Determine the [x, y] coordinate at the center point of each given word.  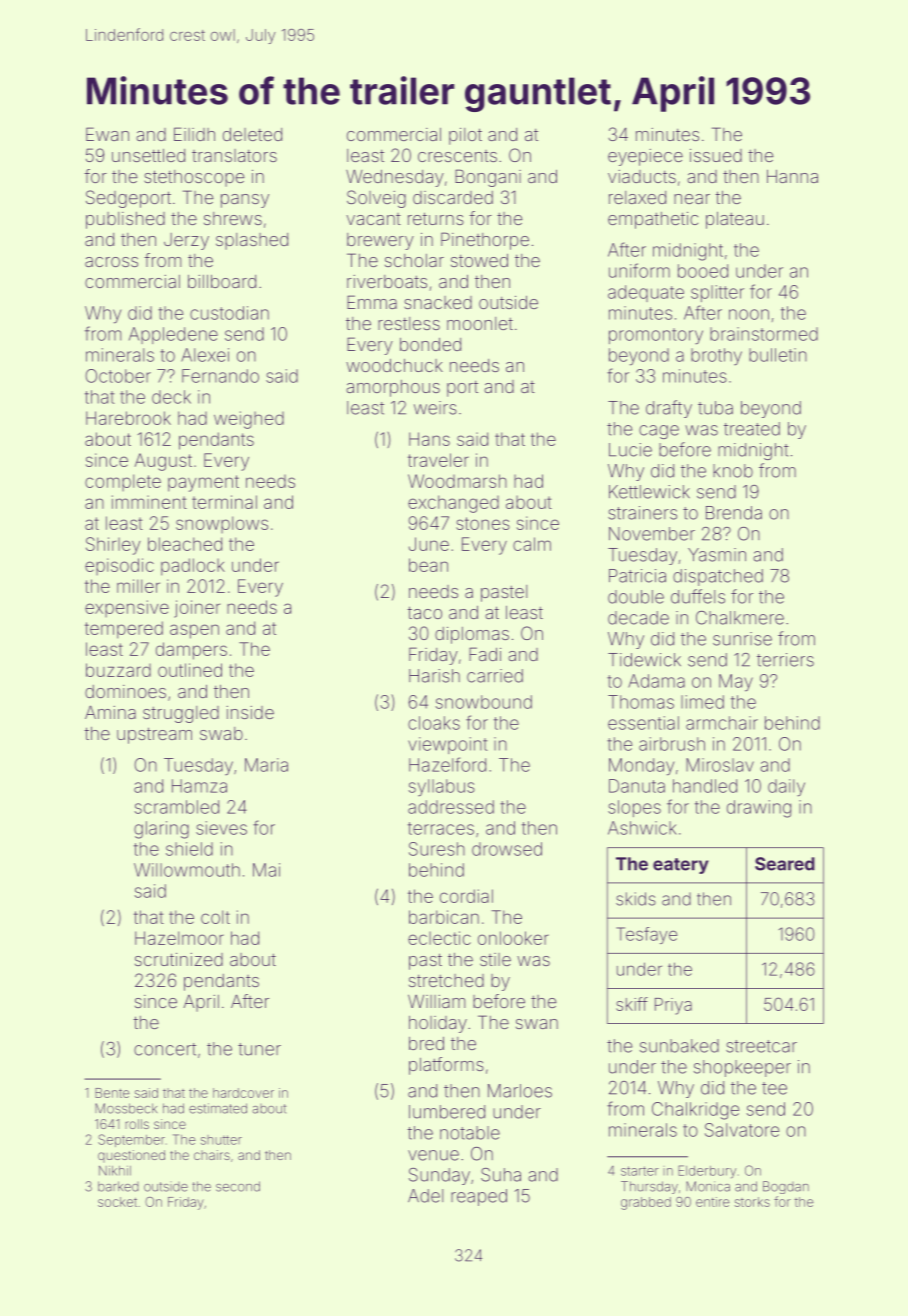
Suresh [437, 849]
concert [165, 1049]
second [238, 1186]
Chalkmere [740, 618]
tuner [259, 1049]
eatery [681, 866]
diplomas [472, 635]
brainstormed [764, 334]
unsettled [148, 155]
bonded [430, 344]
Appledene [173, 335]
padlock [193, 567]
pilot [465, 136]
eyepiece [645, 157]
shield [189, 849]
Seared [785, 864]
